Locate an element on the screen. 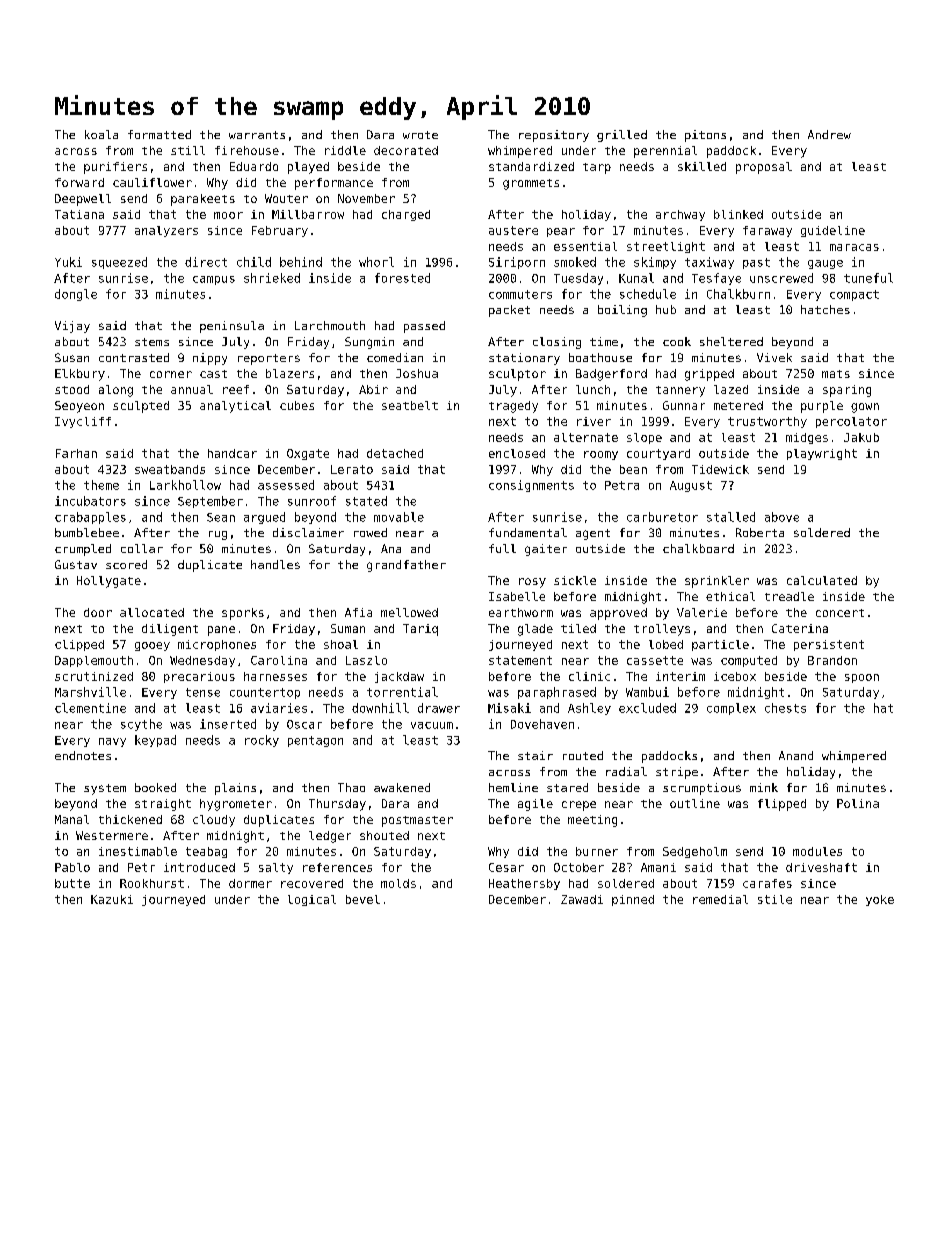 This screenshot has height=1233, width=952. thickened is located at coordinates (130, 819).
